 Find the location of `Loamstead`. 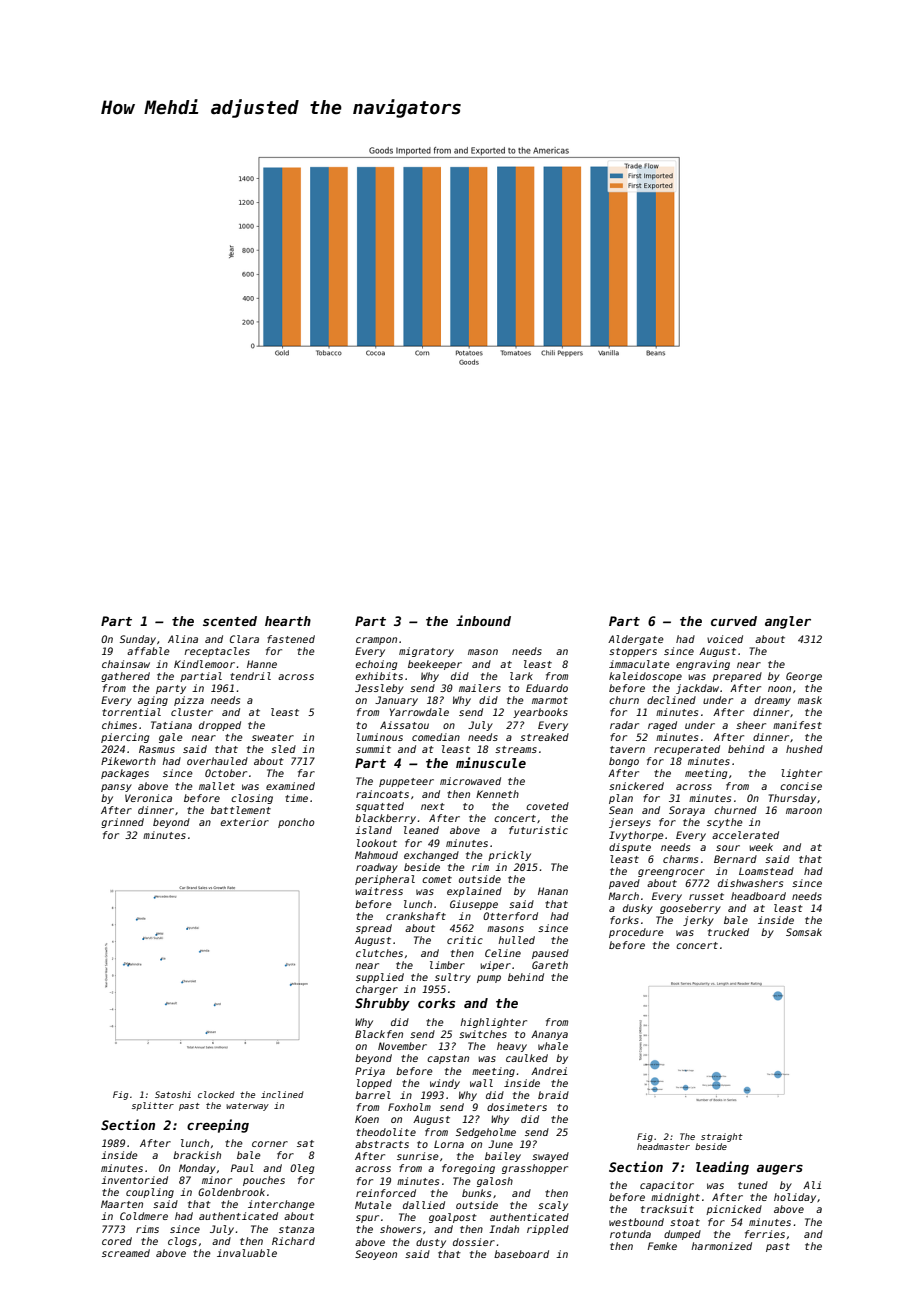

Loamstead is located at coordinates (766, 871).
